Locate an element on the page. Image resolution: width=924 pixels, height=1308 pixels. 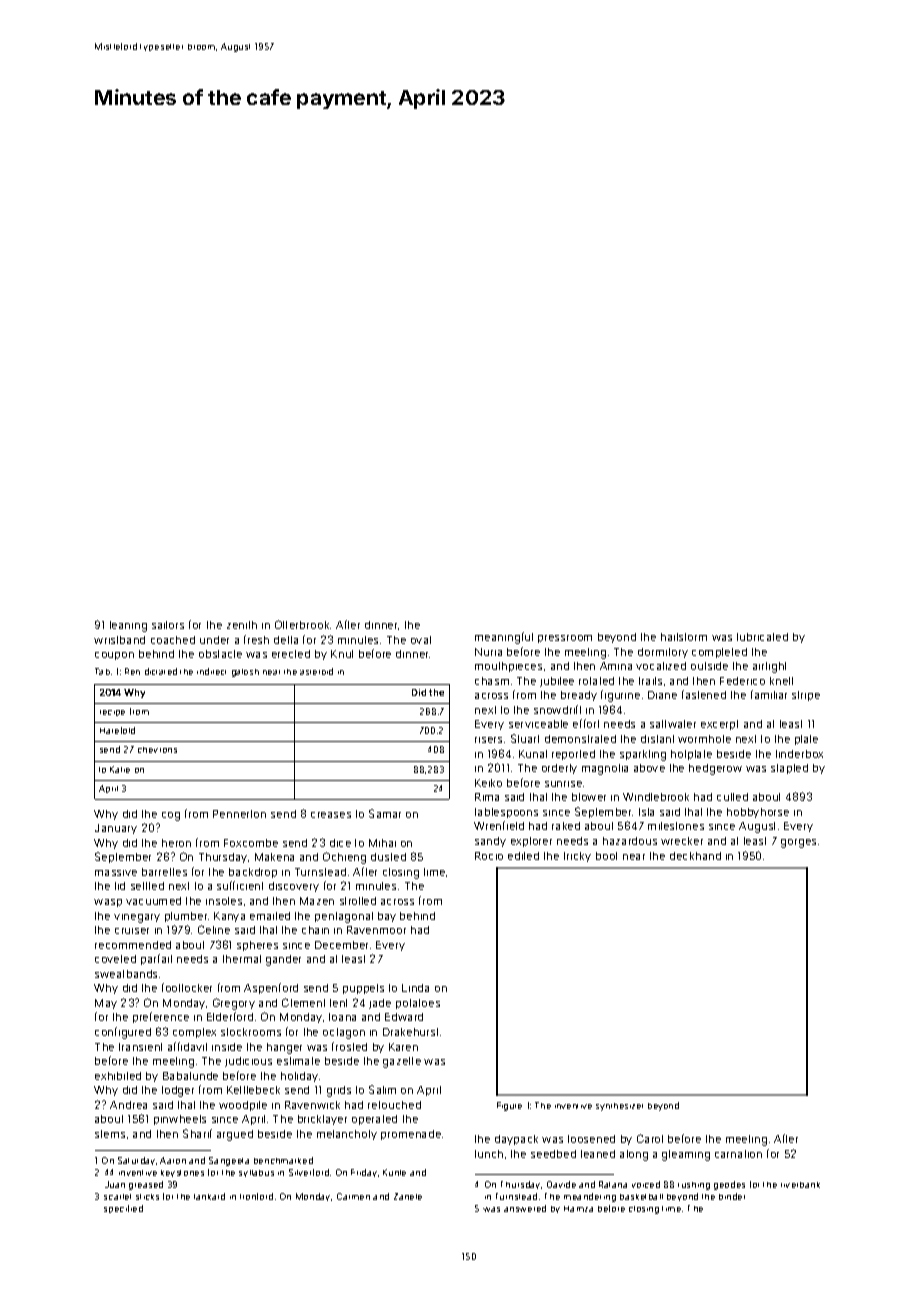
oval is located at coordinates (421, 640).
